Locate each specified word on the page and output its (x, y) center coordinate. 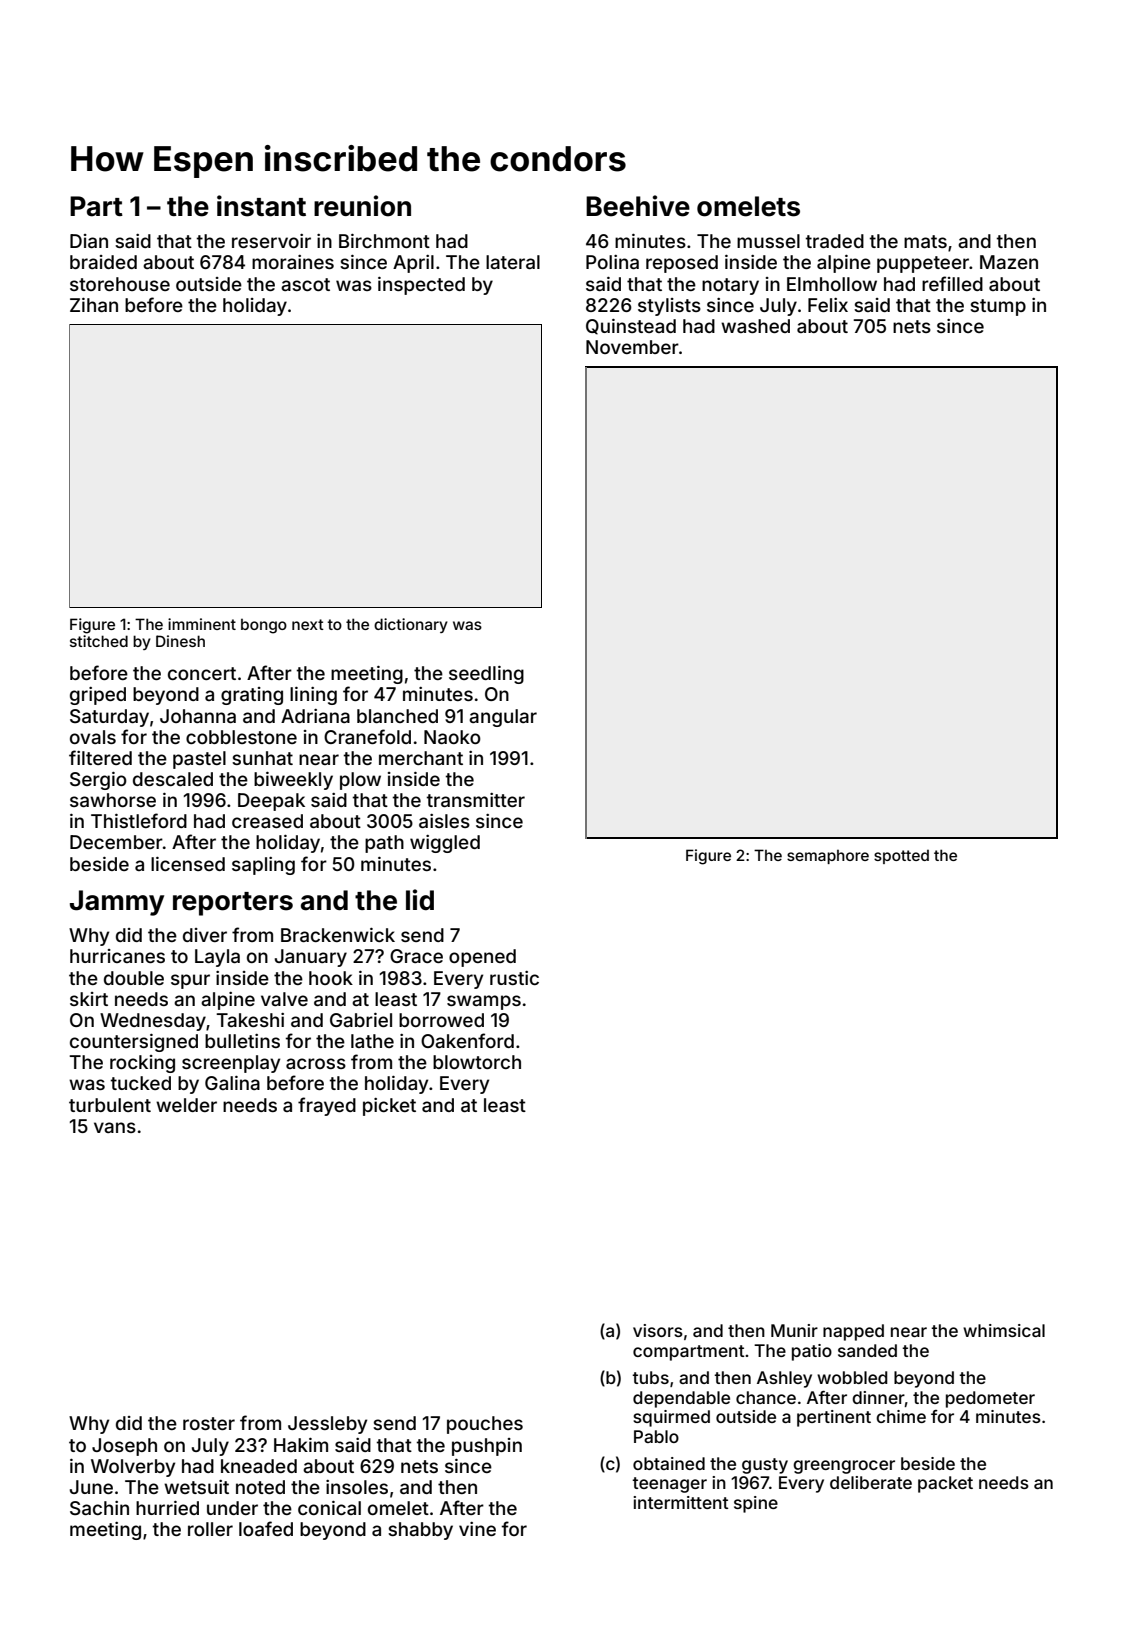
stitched (99, 641)
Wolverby (133, 1468)
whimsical (1004, 1330)
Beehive (638, 206)
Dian (89, 241)
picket (389, 1107)
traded (835, 241)
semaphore (828, 857)
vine (477, 1529)
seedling (486, 675)
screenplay (231, 1064)
